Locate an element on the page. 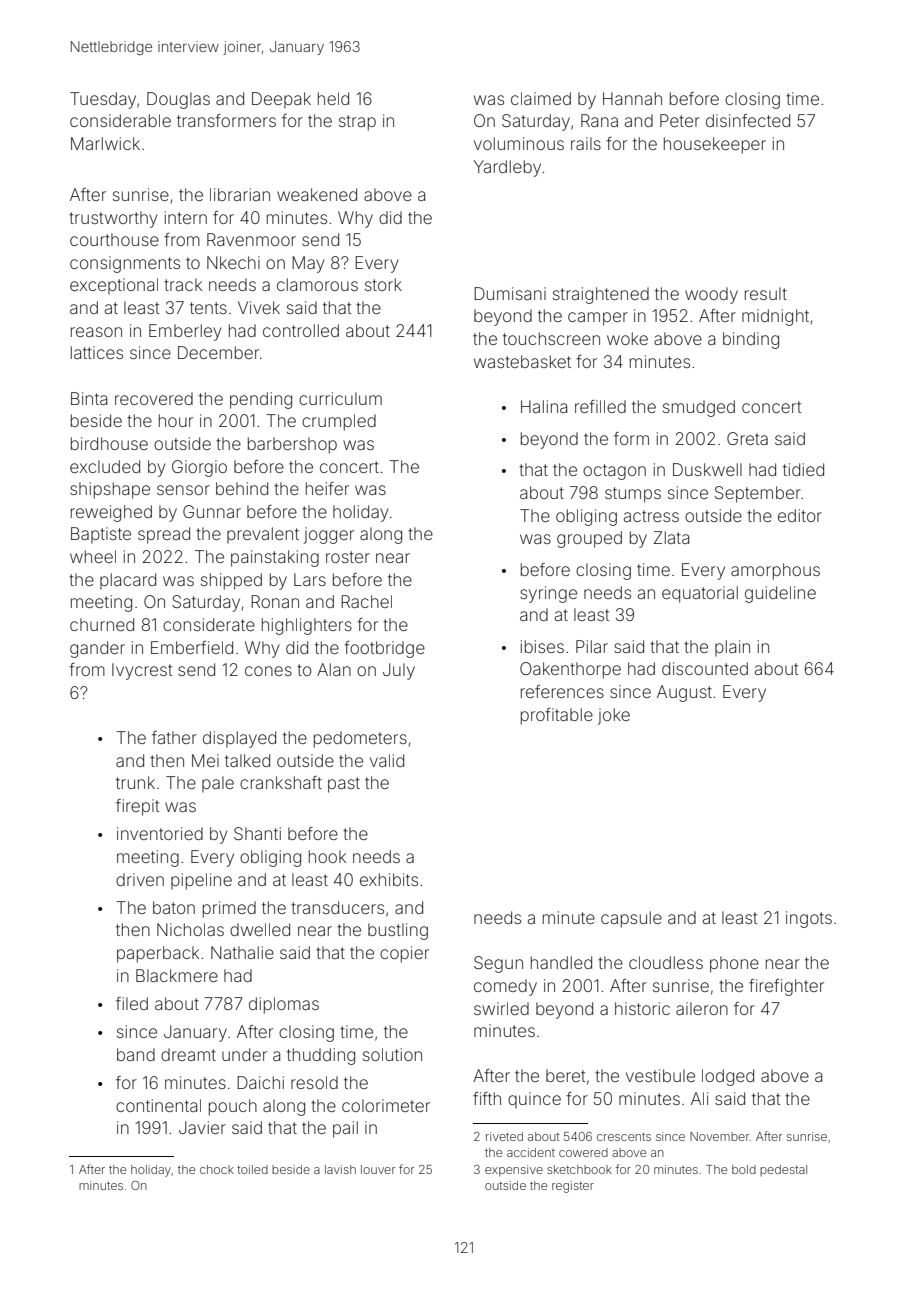 The image size is (908, 1316). ingots is located at coordinates (809, 919).
